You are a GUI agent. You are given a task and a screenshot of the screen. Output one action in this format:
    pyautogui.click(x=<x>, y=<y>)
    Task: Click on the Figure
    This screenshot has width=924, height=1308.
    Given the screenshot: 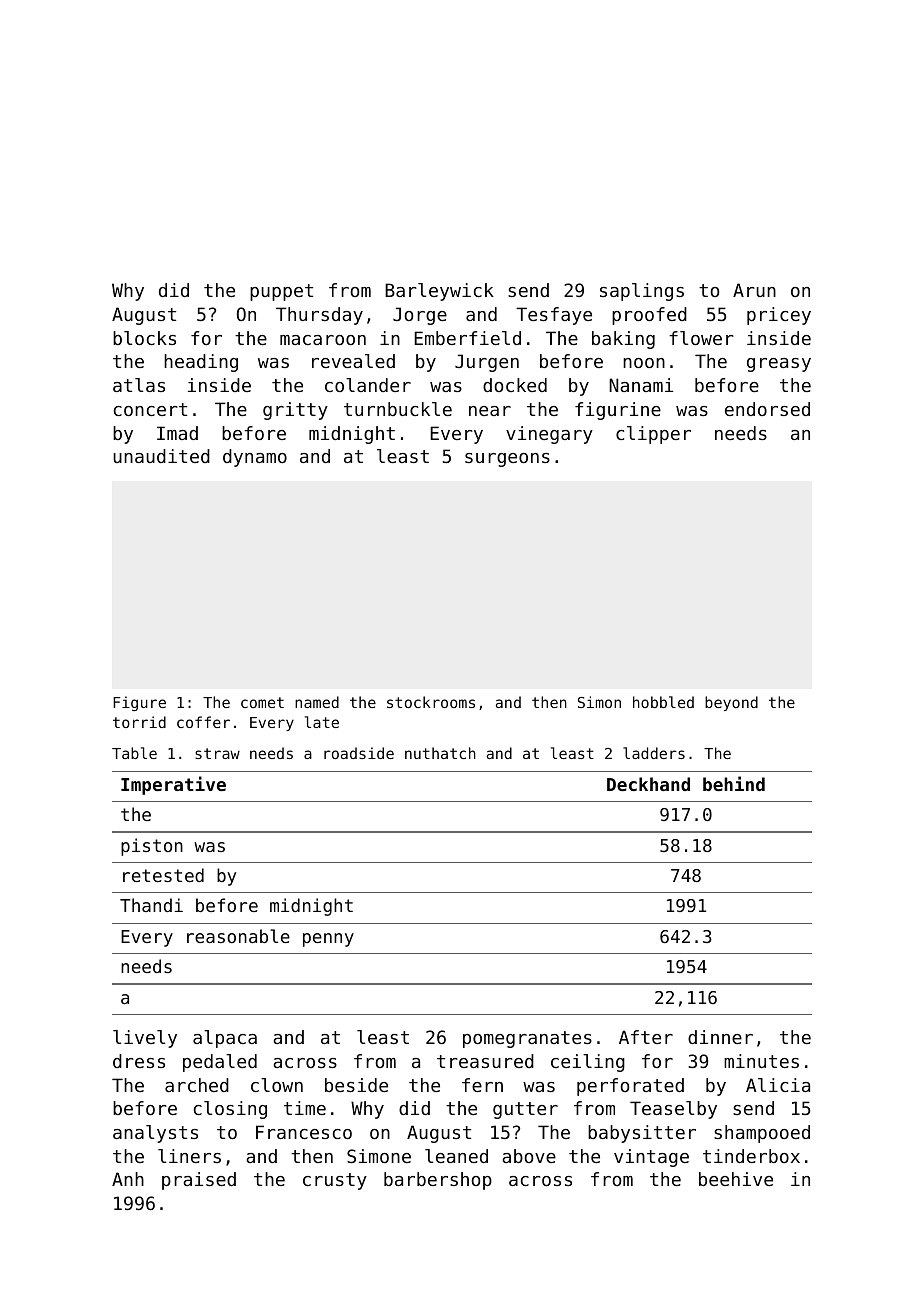 What is the action you would take?
    pyautogui.click(x=139, y=703)
